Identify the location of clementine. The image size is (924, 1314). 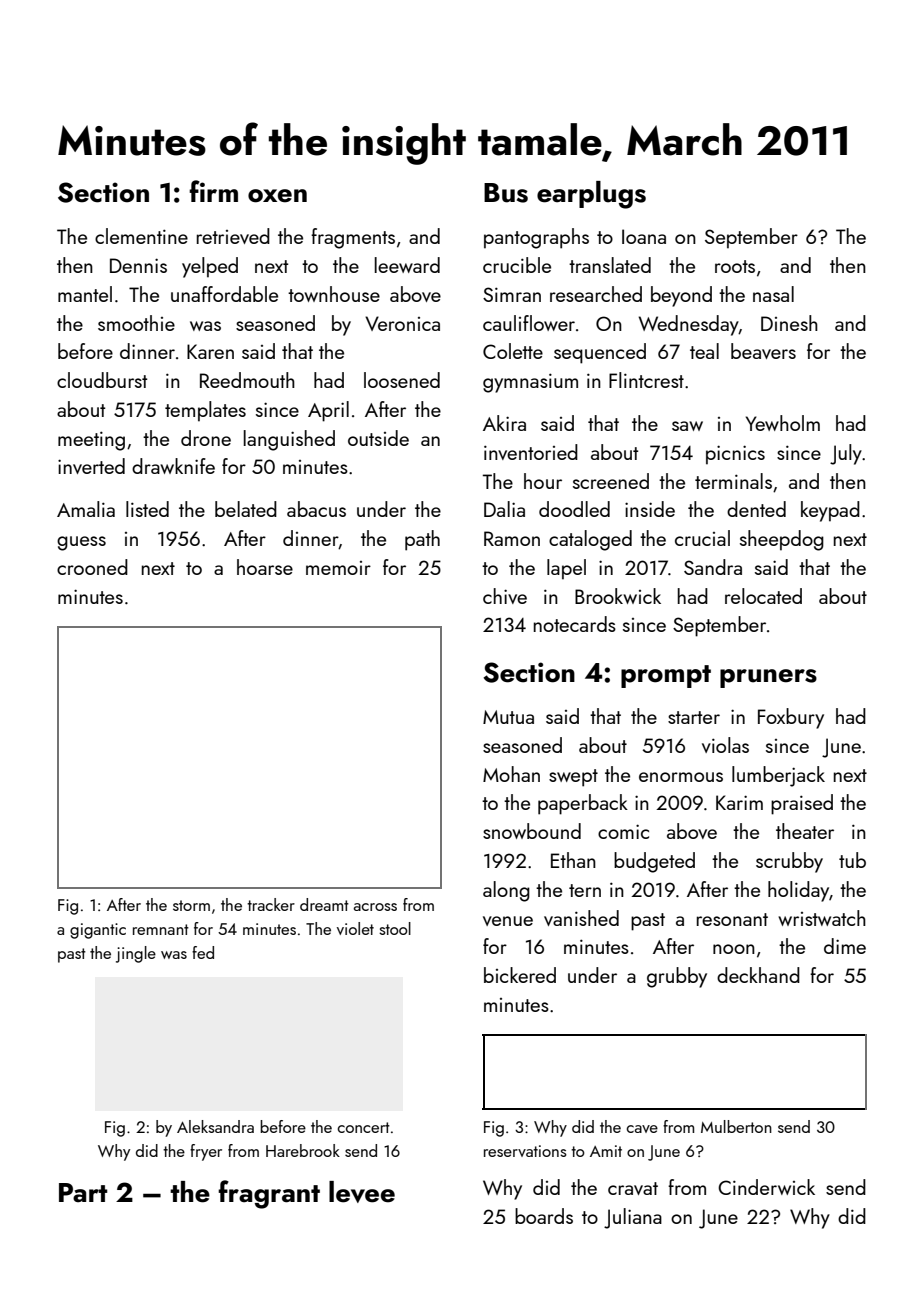
(141, 236).
